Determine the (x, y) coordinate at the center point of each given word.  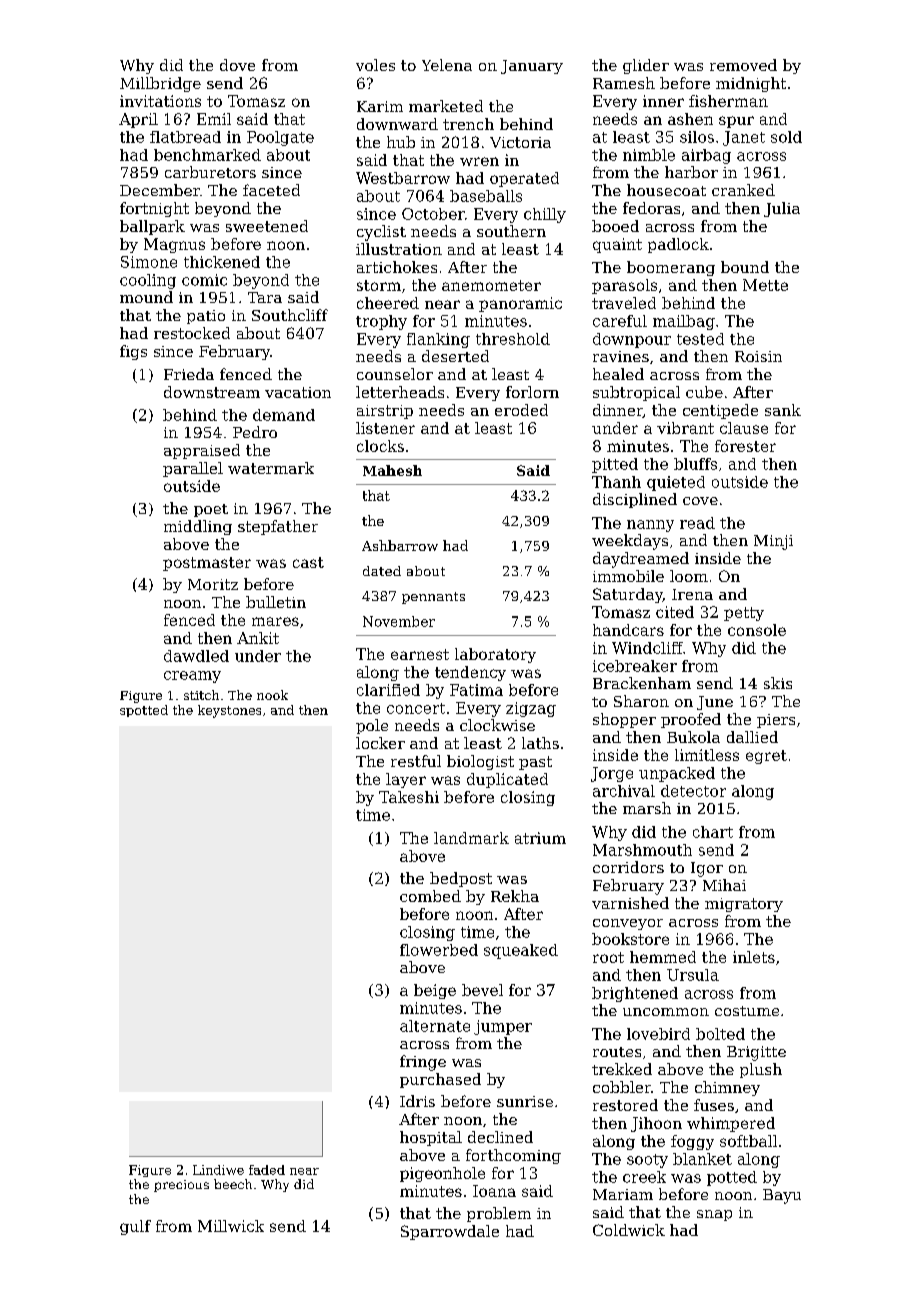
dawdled (196, 656)
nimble (649, 155)
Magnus (174, 245)
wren (479, 161)
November (399, 621)
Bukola (693, 737)
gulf (135, 1227)
